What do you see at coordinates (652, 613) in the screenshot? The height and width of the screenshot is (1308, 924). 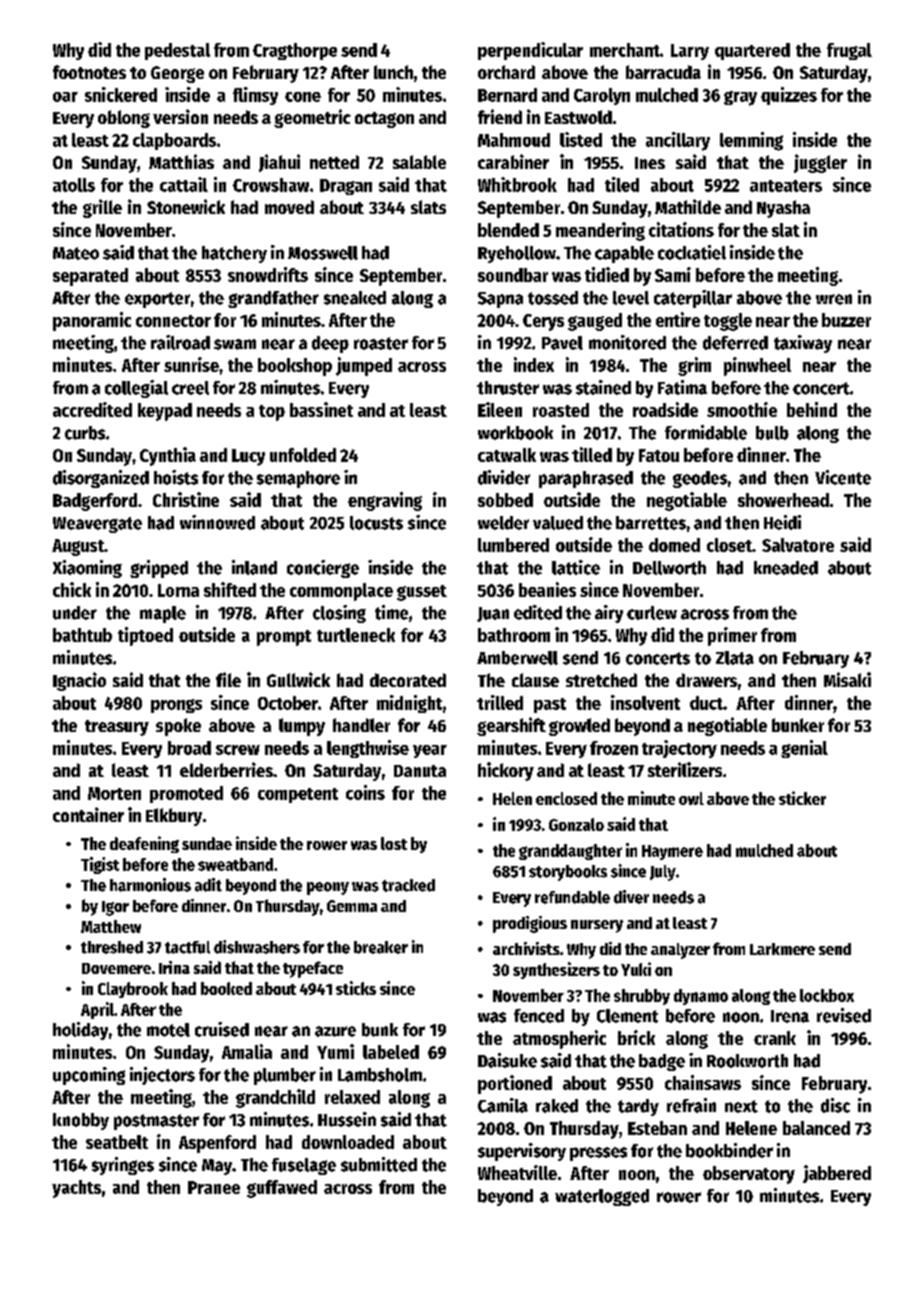 I see `curlew` at bounding box center [652, 613].
